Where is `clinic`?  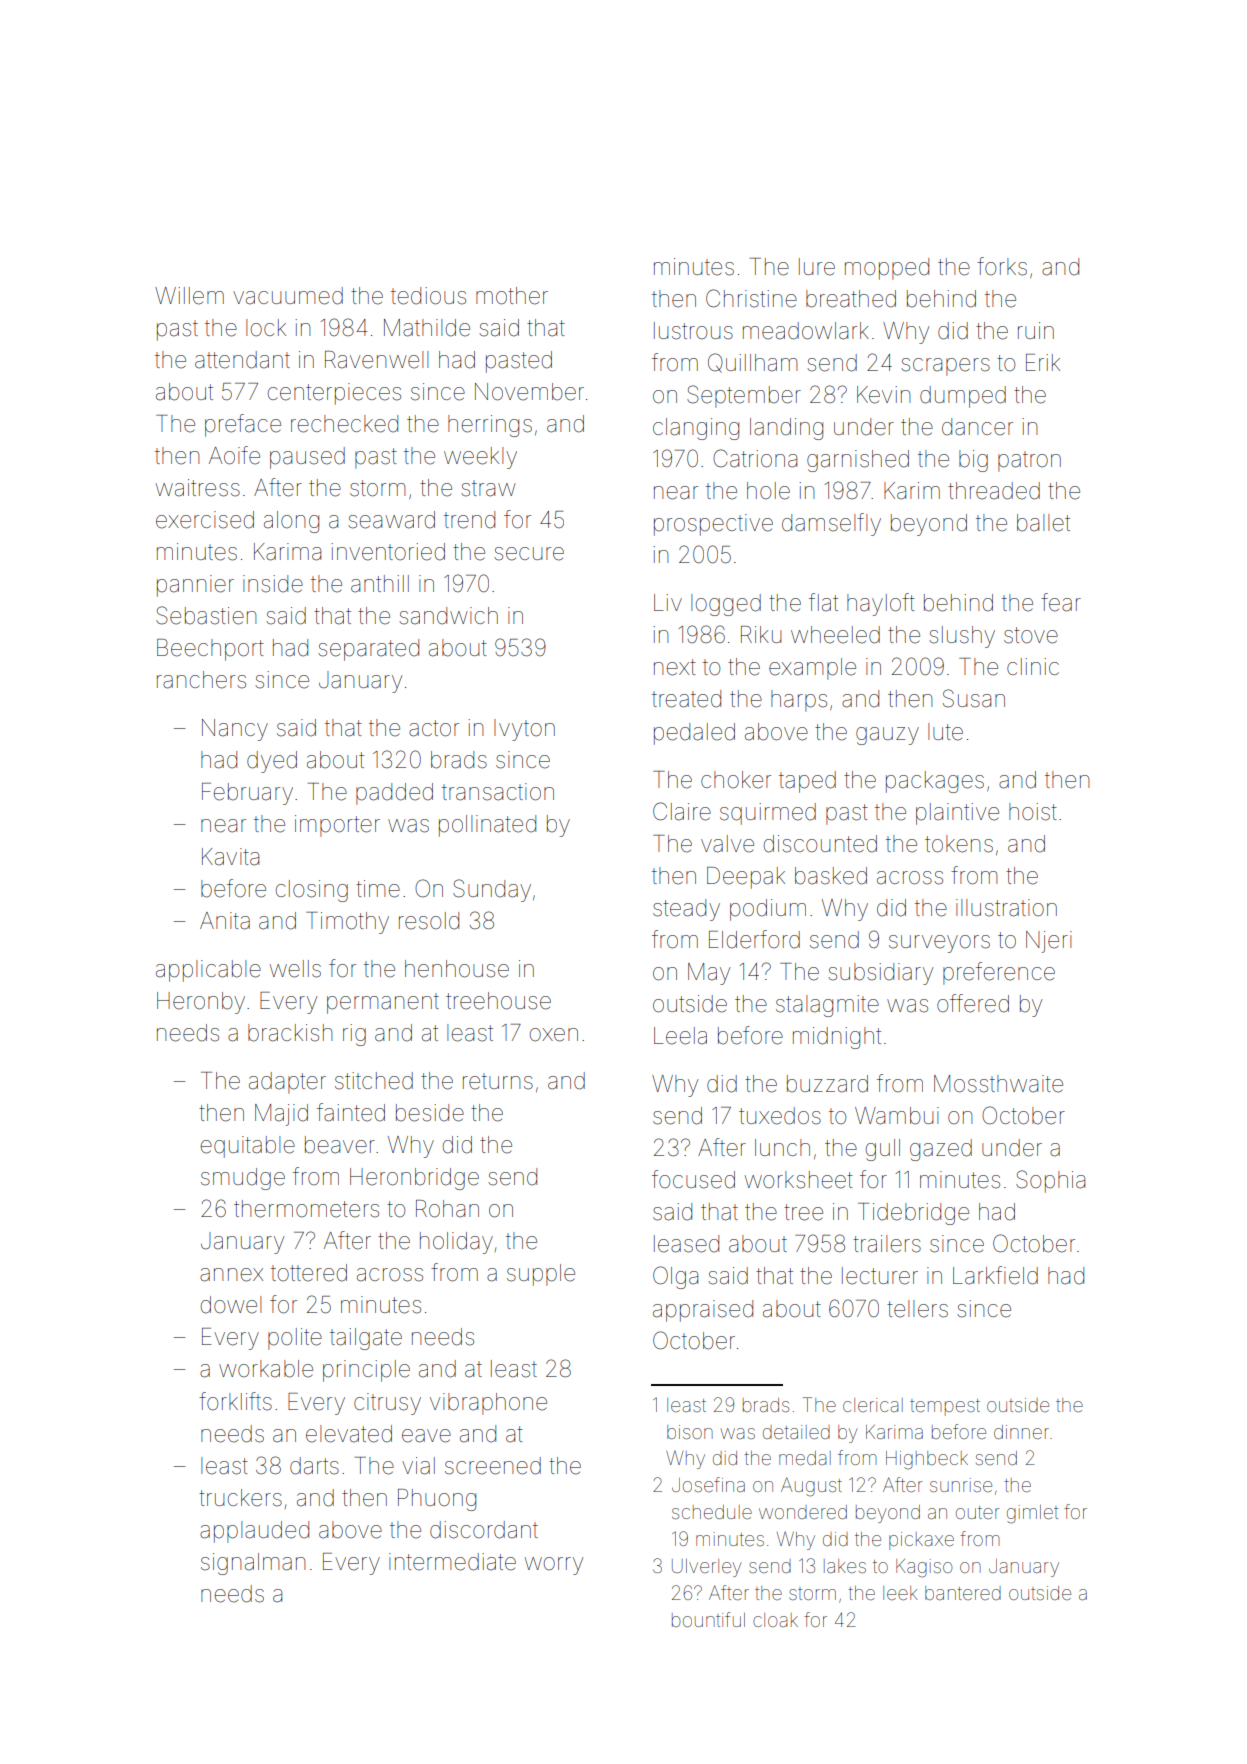 clinic is located at coordinates (1033, 666).
